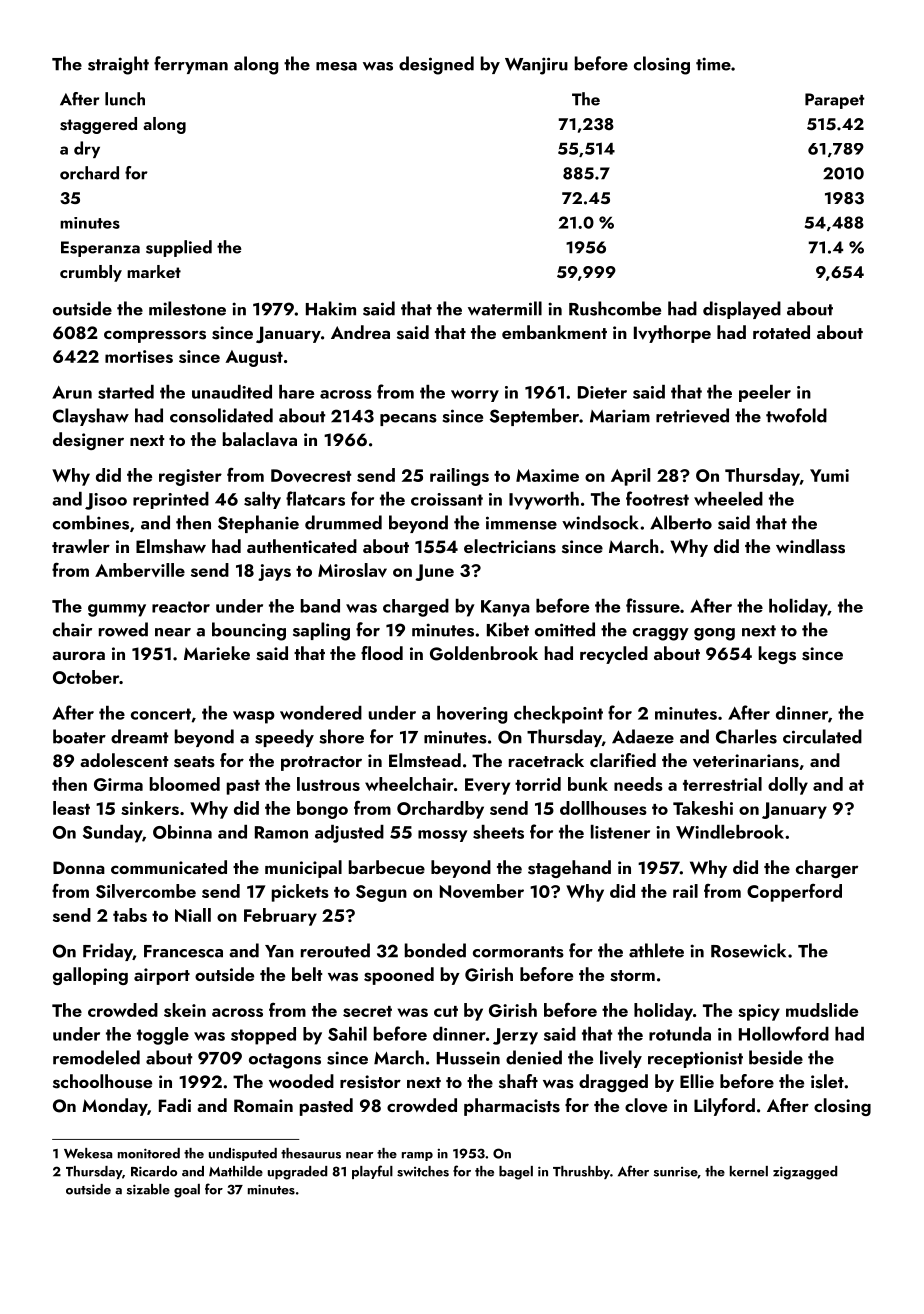 Image resolution: width=924 pixels, height=1314 pixels. I want to click on displayed, so click(742, 310).
